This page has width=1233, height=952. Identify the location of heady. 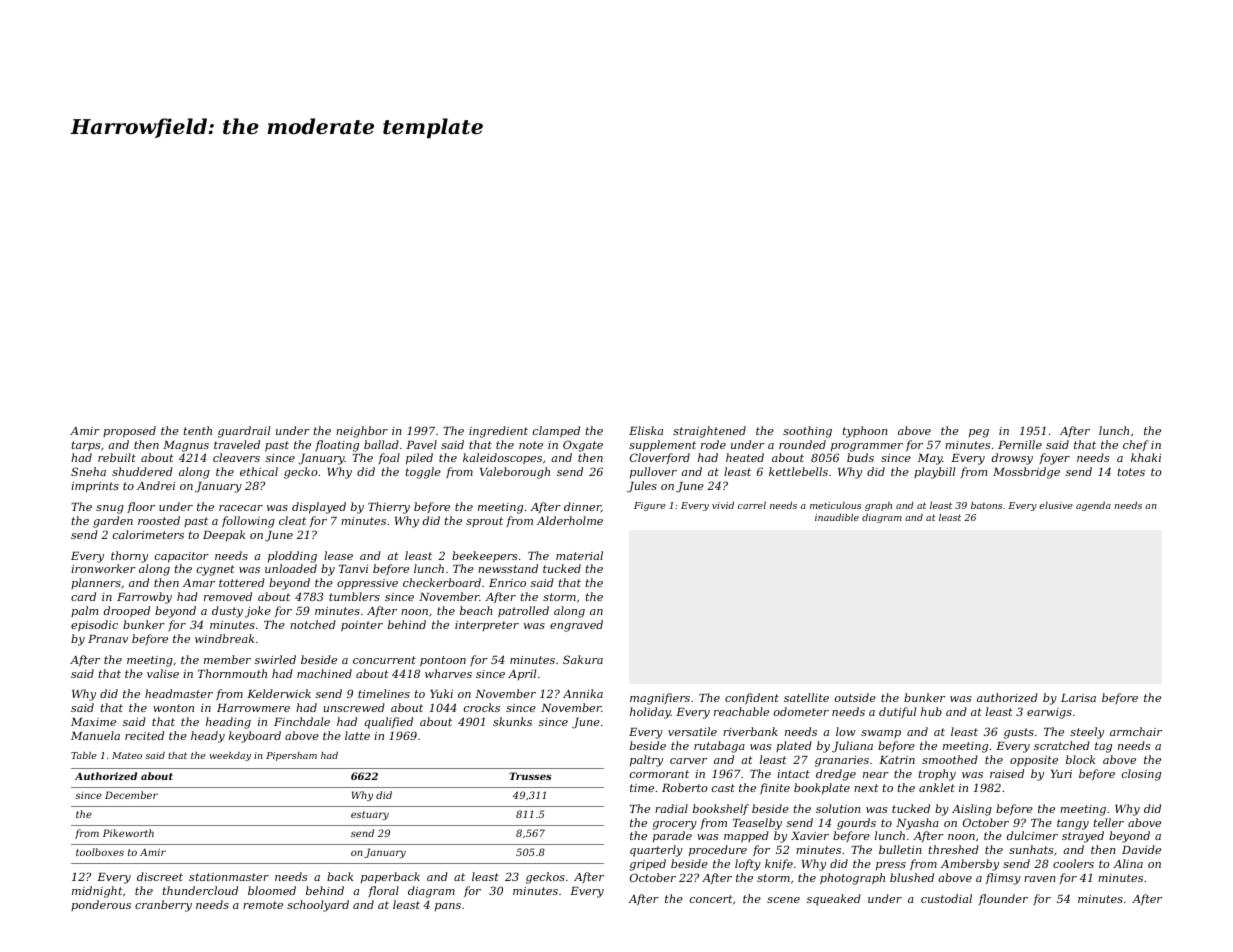
(208, 737).
